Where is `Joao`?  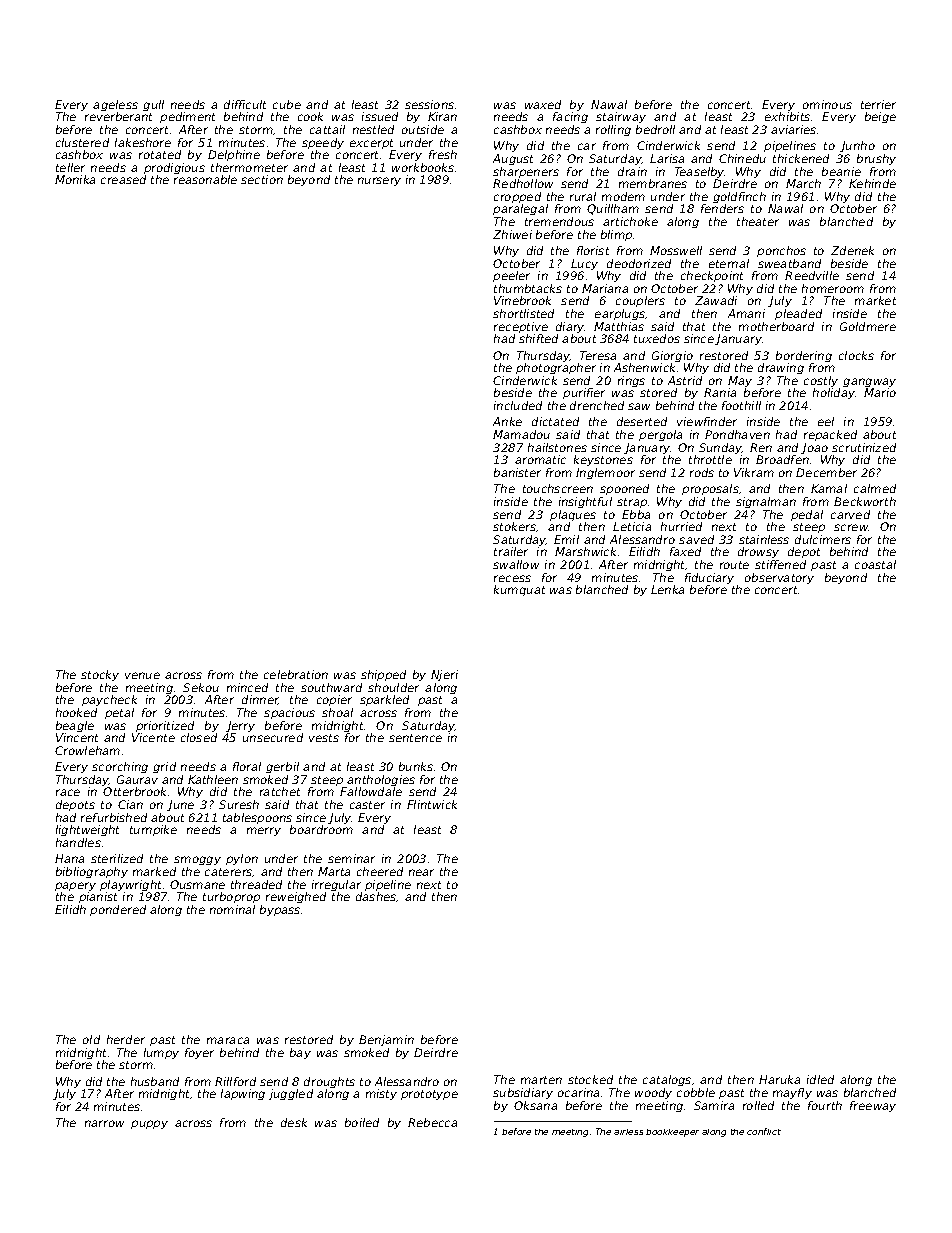
Joao is located at coordinates (814, 448).
